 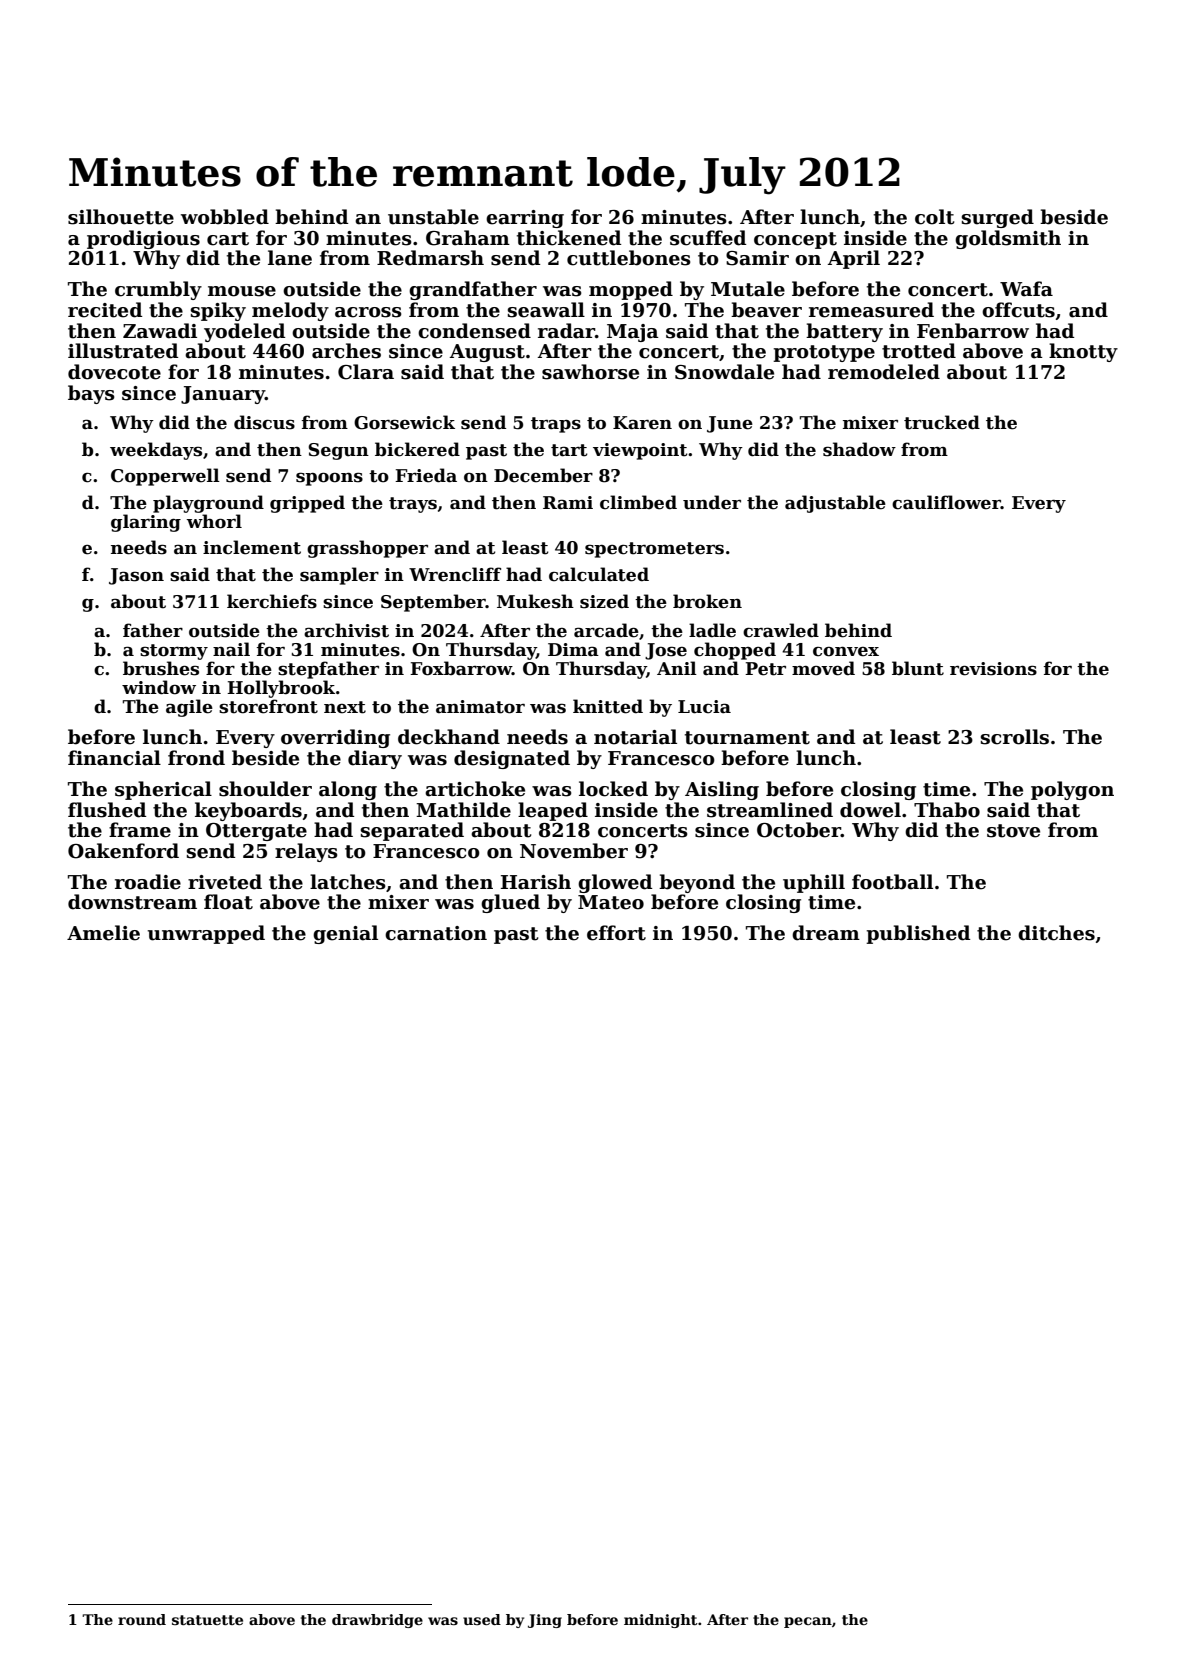 I want to click on carnation, so click(x=436, y=933).
